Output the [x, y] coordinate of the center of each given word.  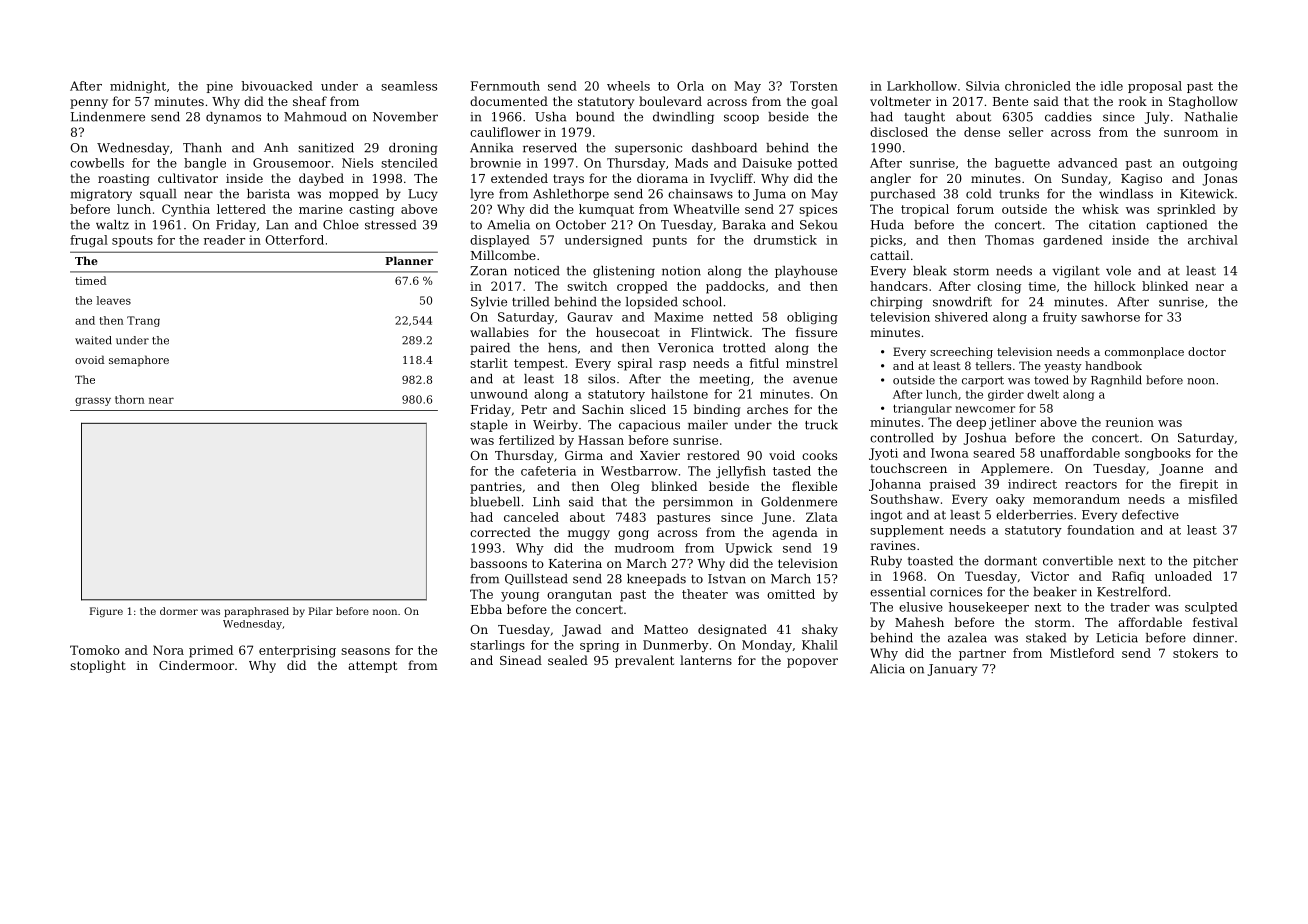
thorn [129, 399]
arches [767, 409]
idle [1111, 86]
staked [1046, 638]
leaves [114, 300]
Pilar [321, 611]
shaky [820, 630]
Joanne [1181, 470]
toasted [930, 561]
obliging [812, 318]
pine [219, 87]
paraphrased [256, 612]
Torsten [814, 86]
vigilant [1076, 272]
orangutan [579, 596]
